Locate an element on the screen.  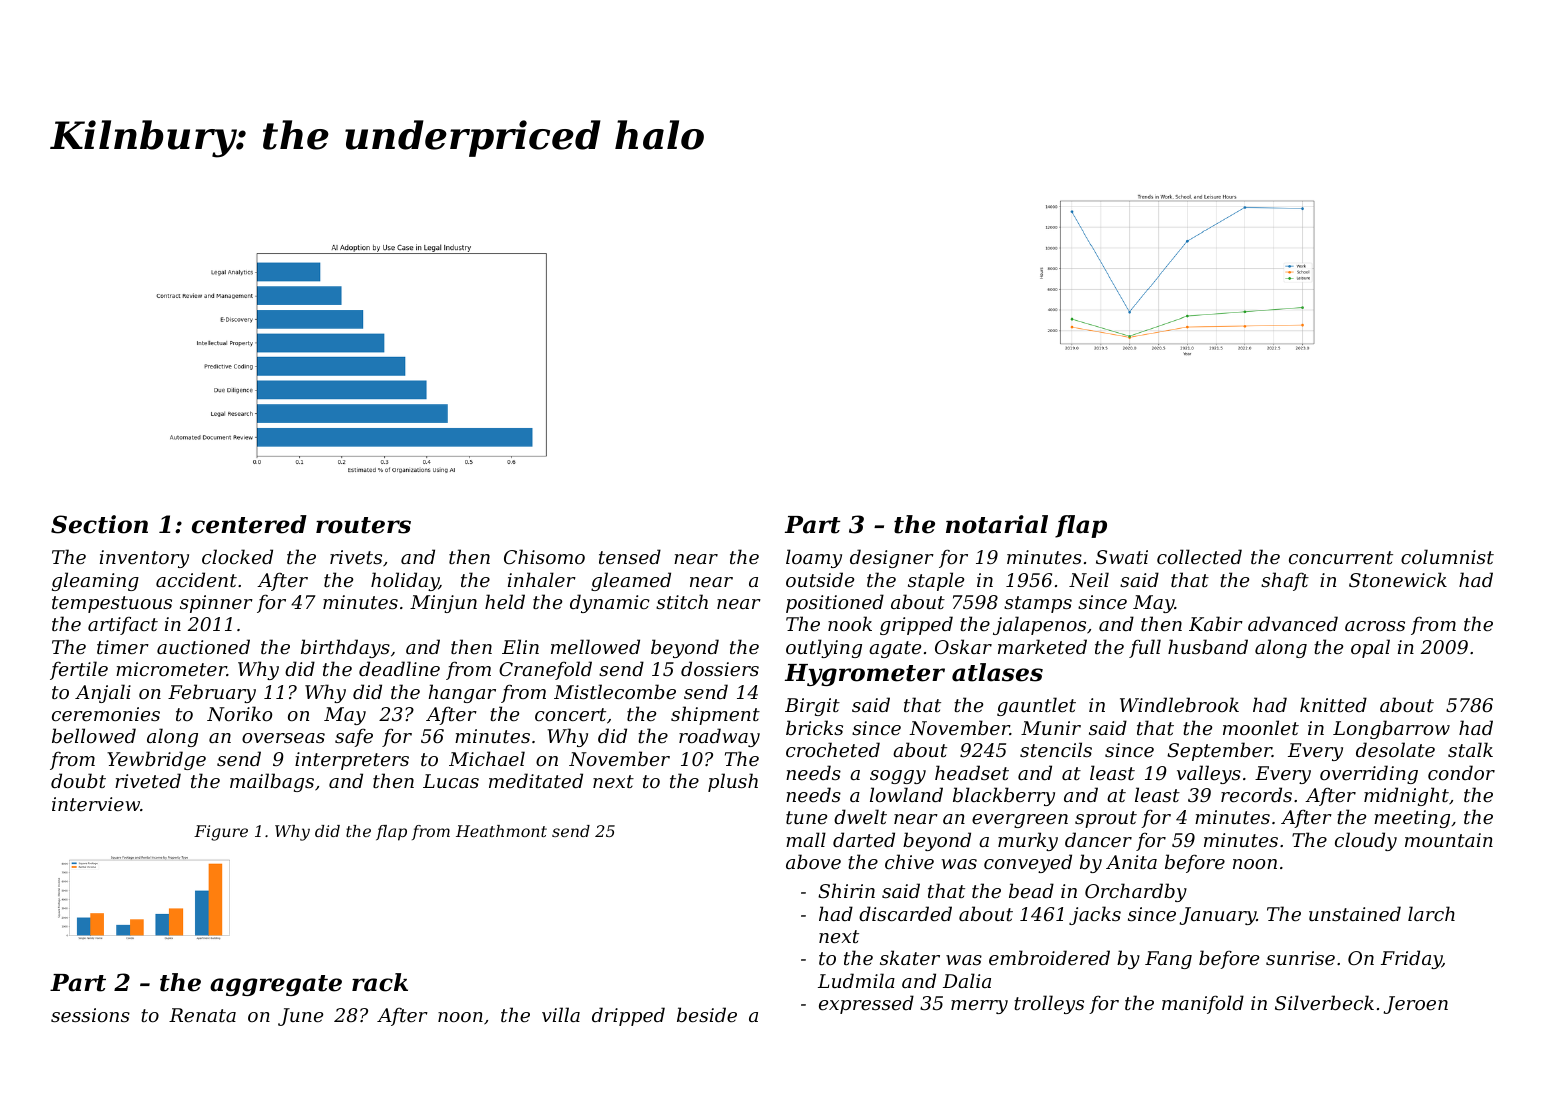
aggregate is located at coordinates (276, 985).
